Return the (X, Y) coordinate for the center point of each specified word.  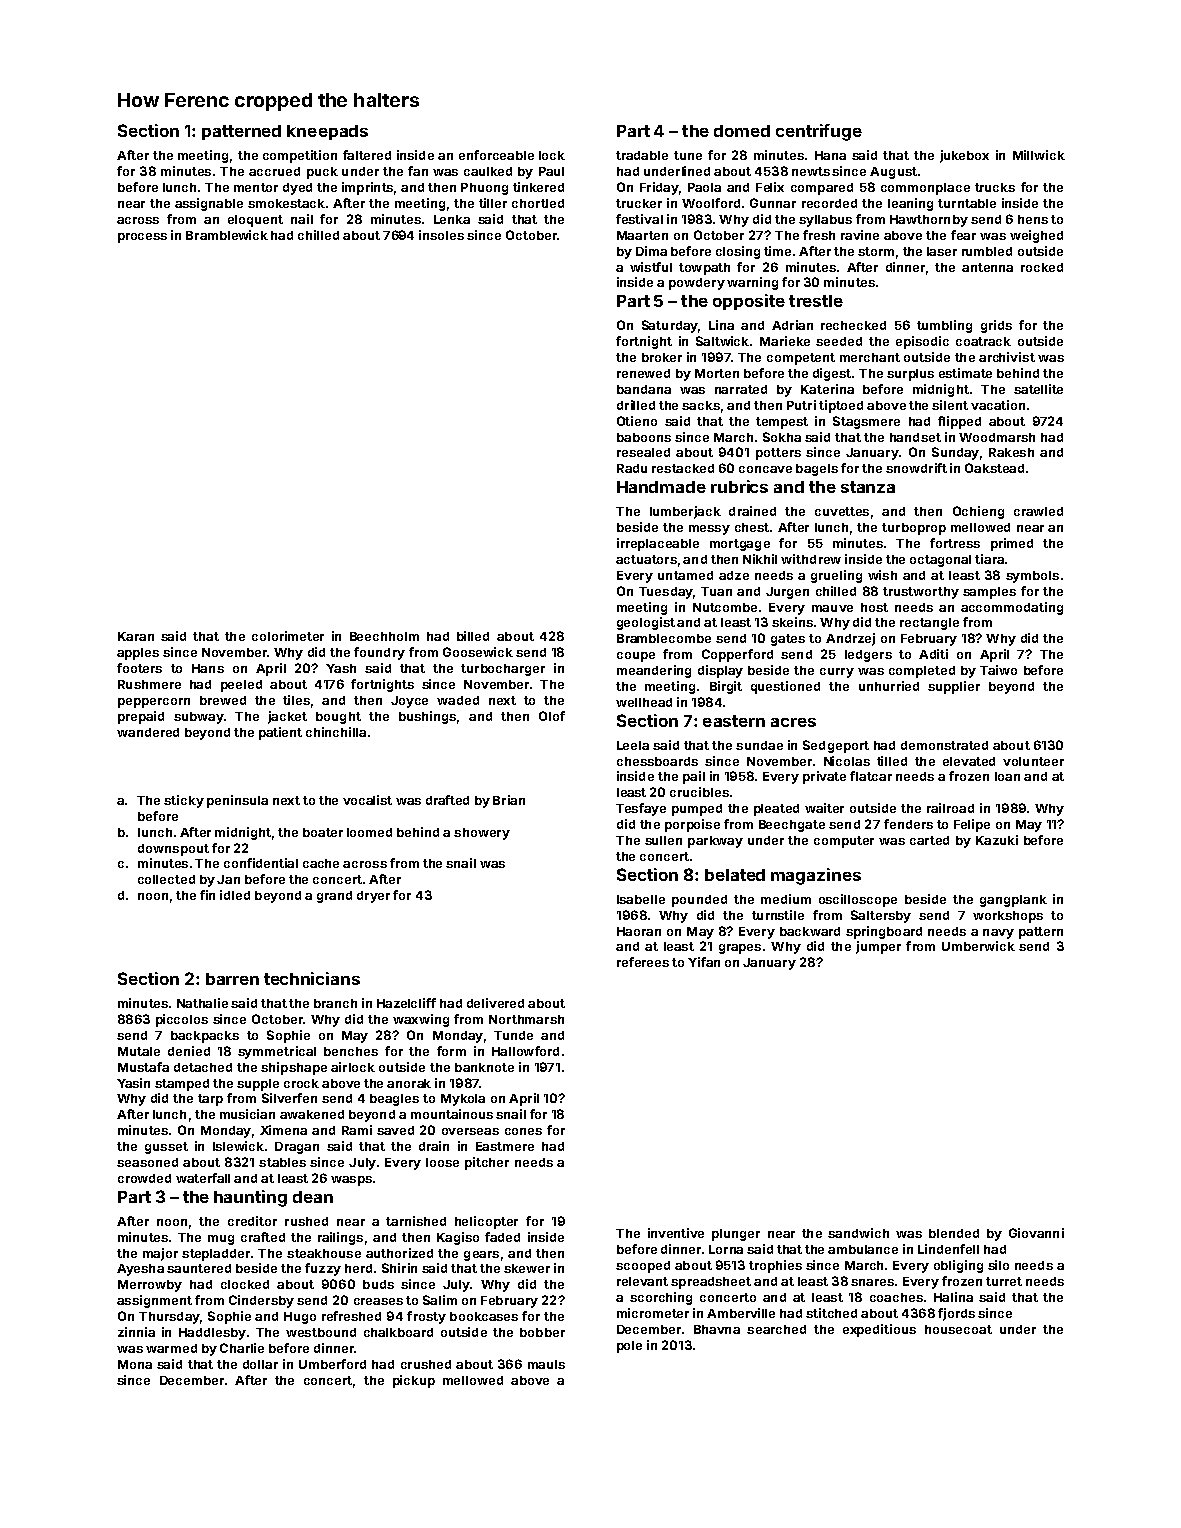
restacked (683, 468)
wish (882, 575)
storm (876, 251)
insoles (441, 235)
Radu (632, 468)
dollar (260, 1364)
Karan (136, 636)
